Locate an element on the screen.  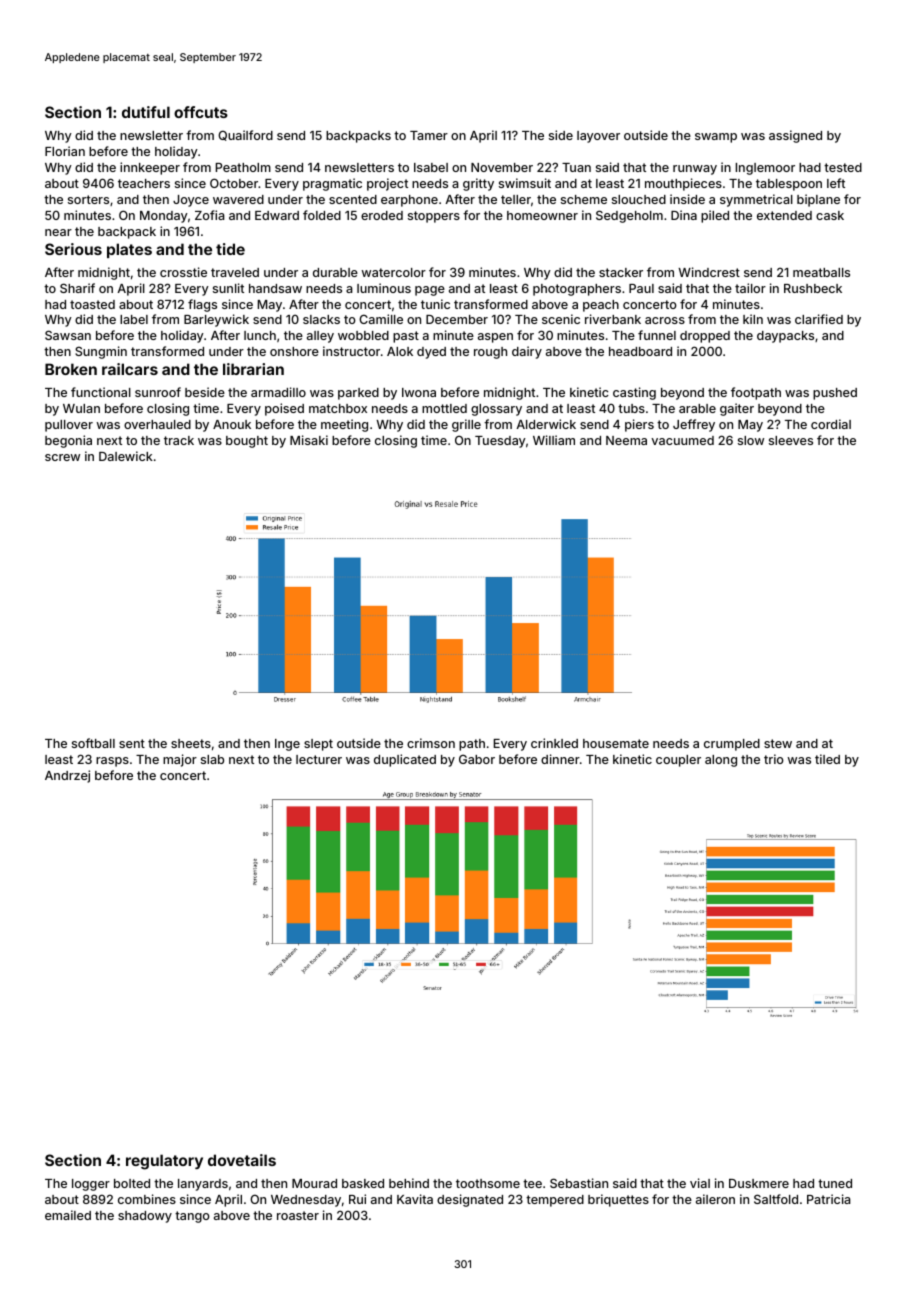
Tamer is located at coordinates (429, 135).
